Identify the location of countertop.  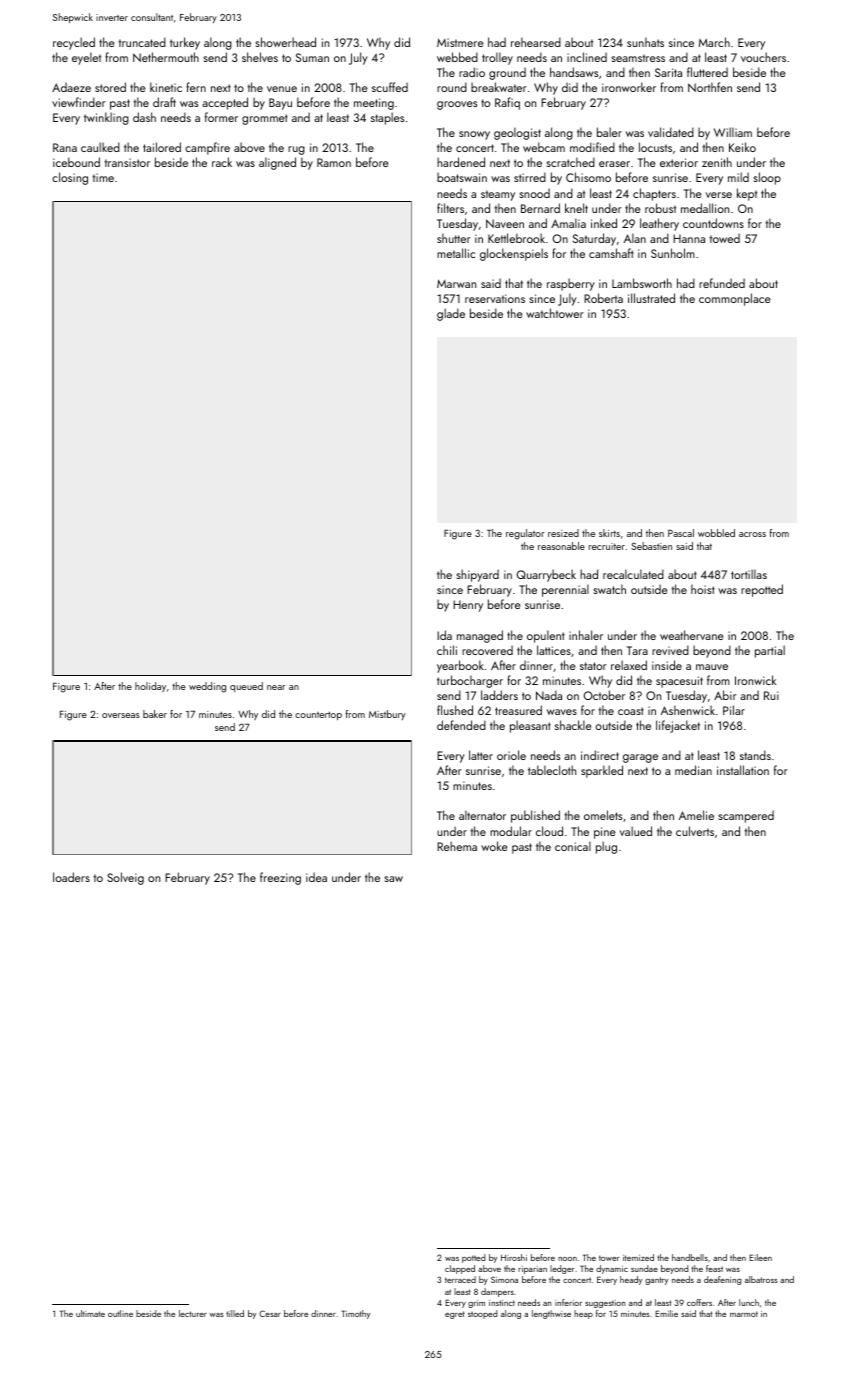
(318, 715).
